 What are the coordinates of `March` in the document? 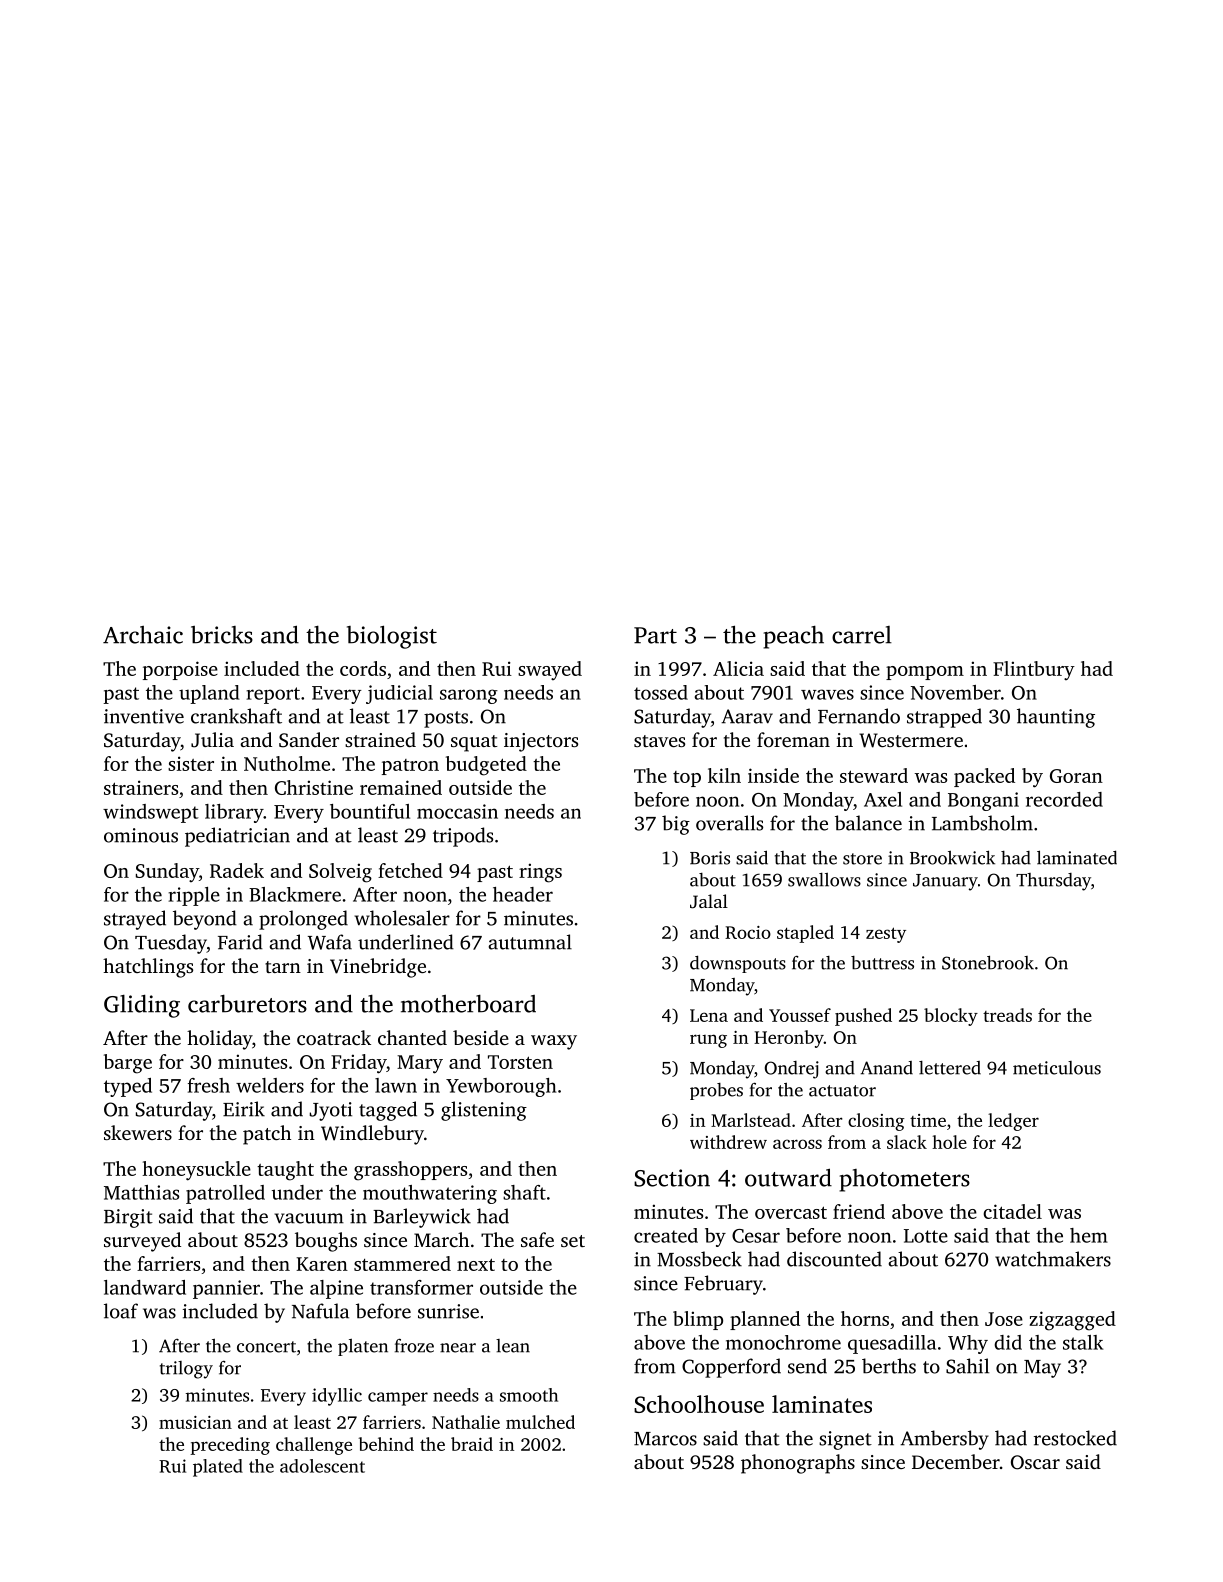 It's located at (441, 1239).
